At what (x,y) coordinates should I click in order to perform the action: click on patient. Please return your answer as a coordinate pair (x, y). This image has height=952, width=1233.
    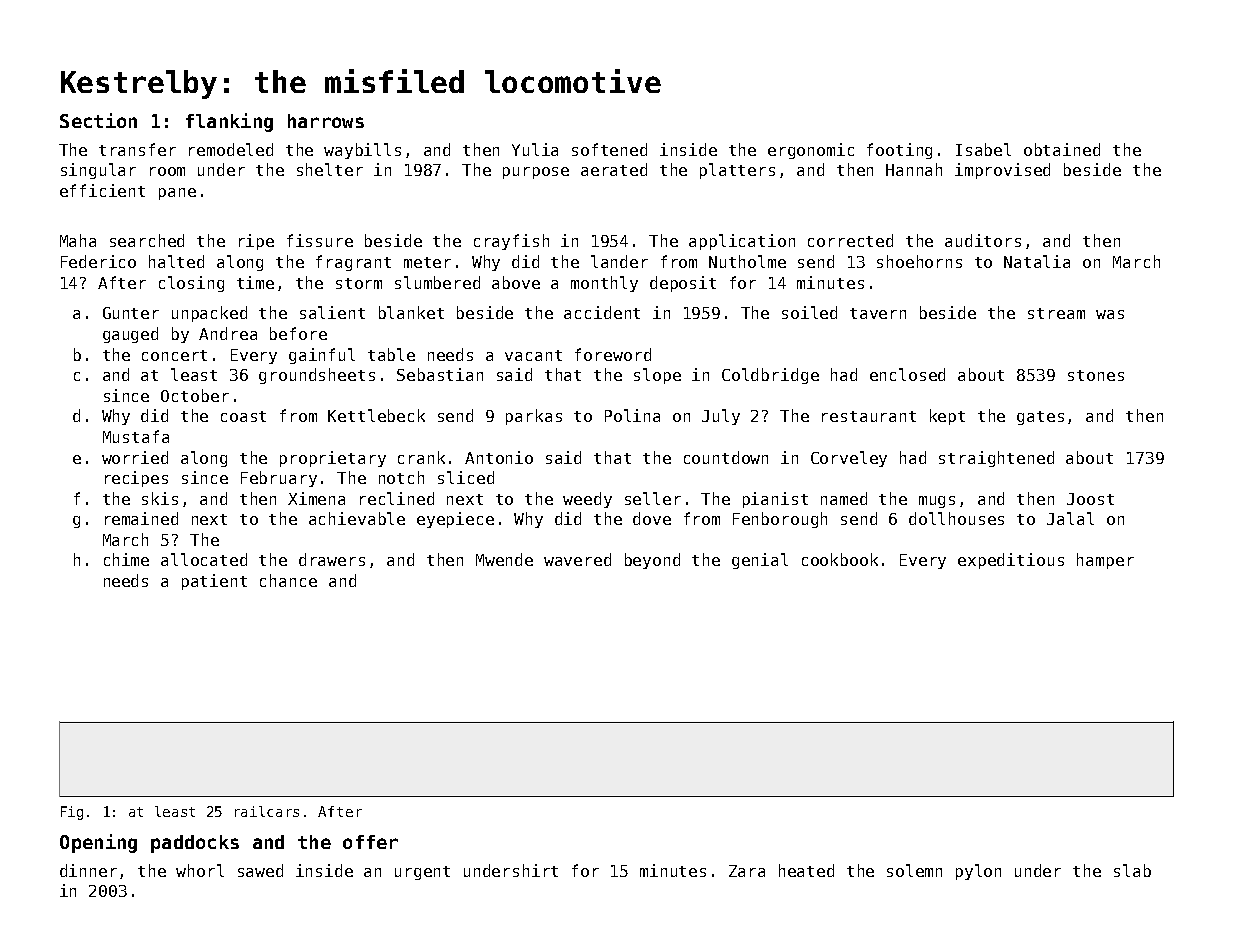
    Looking at the image, I should click on (214, 582).
